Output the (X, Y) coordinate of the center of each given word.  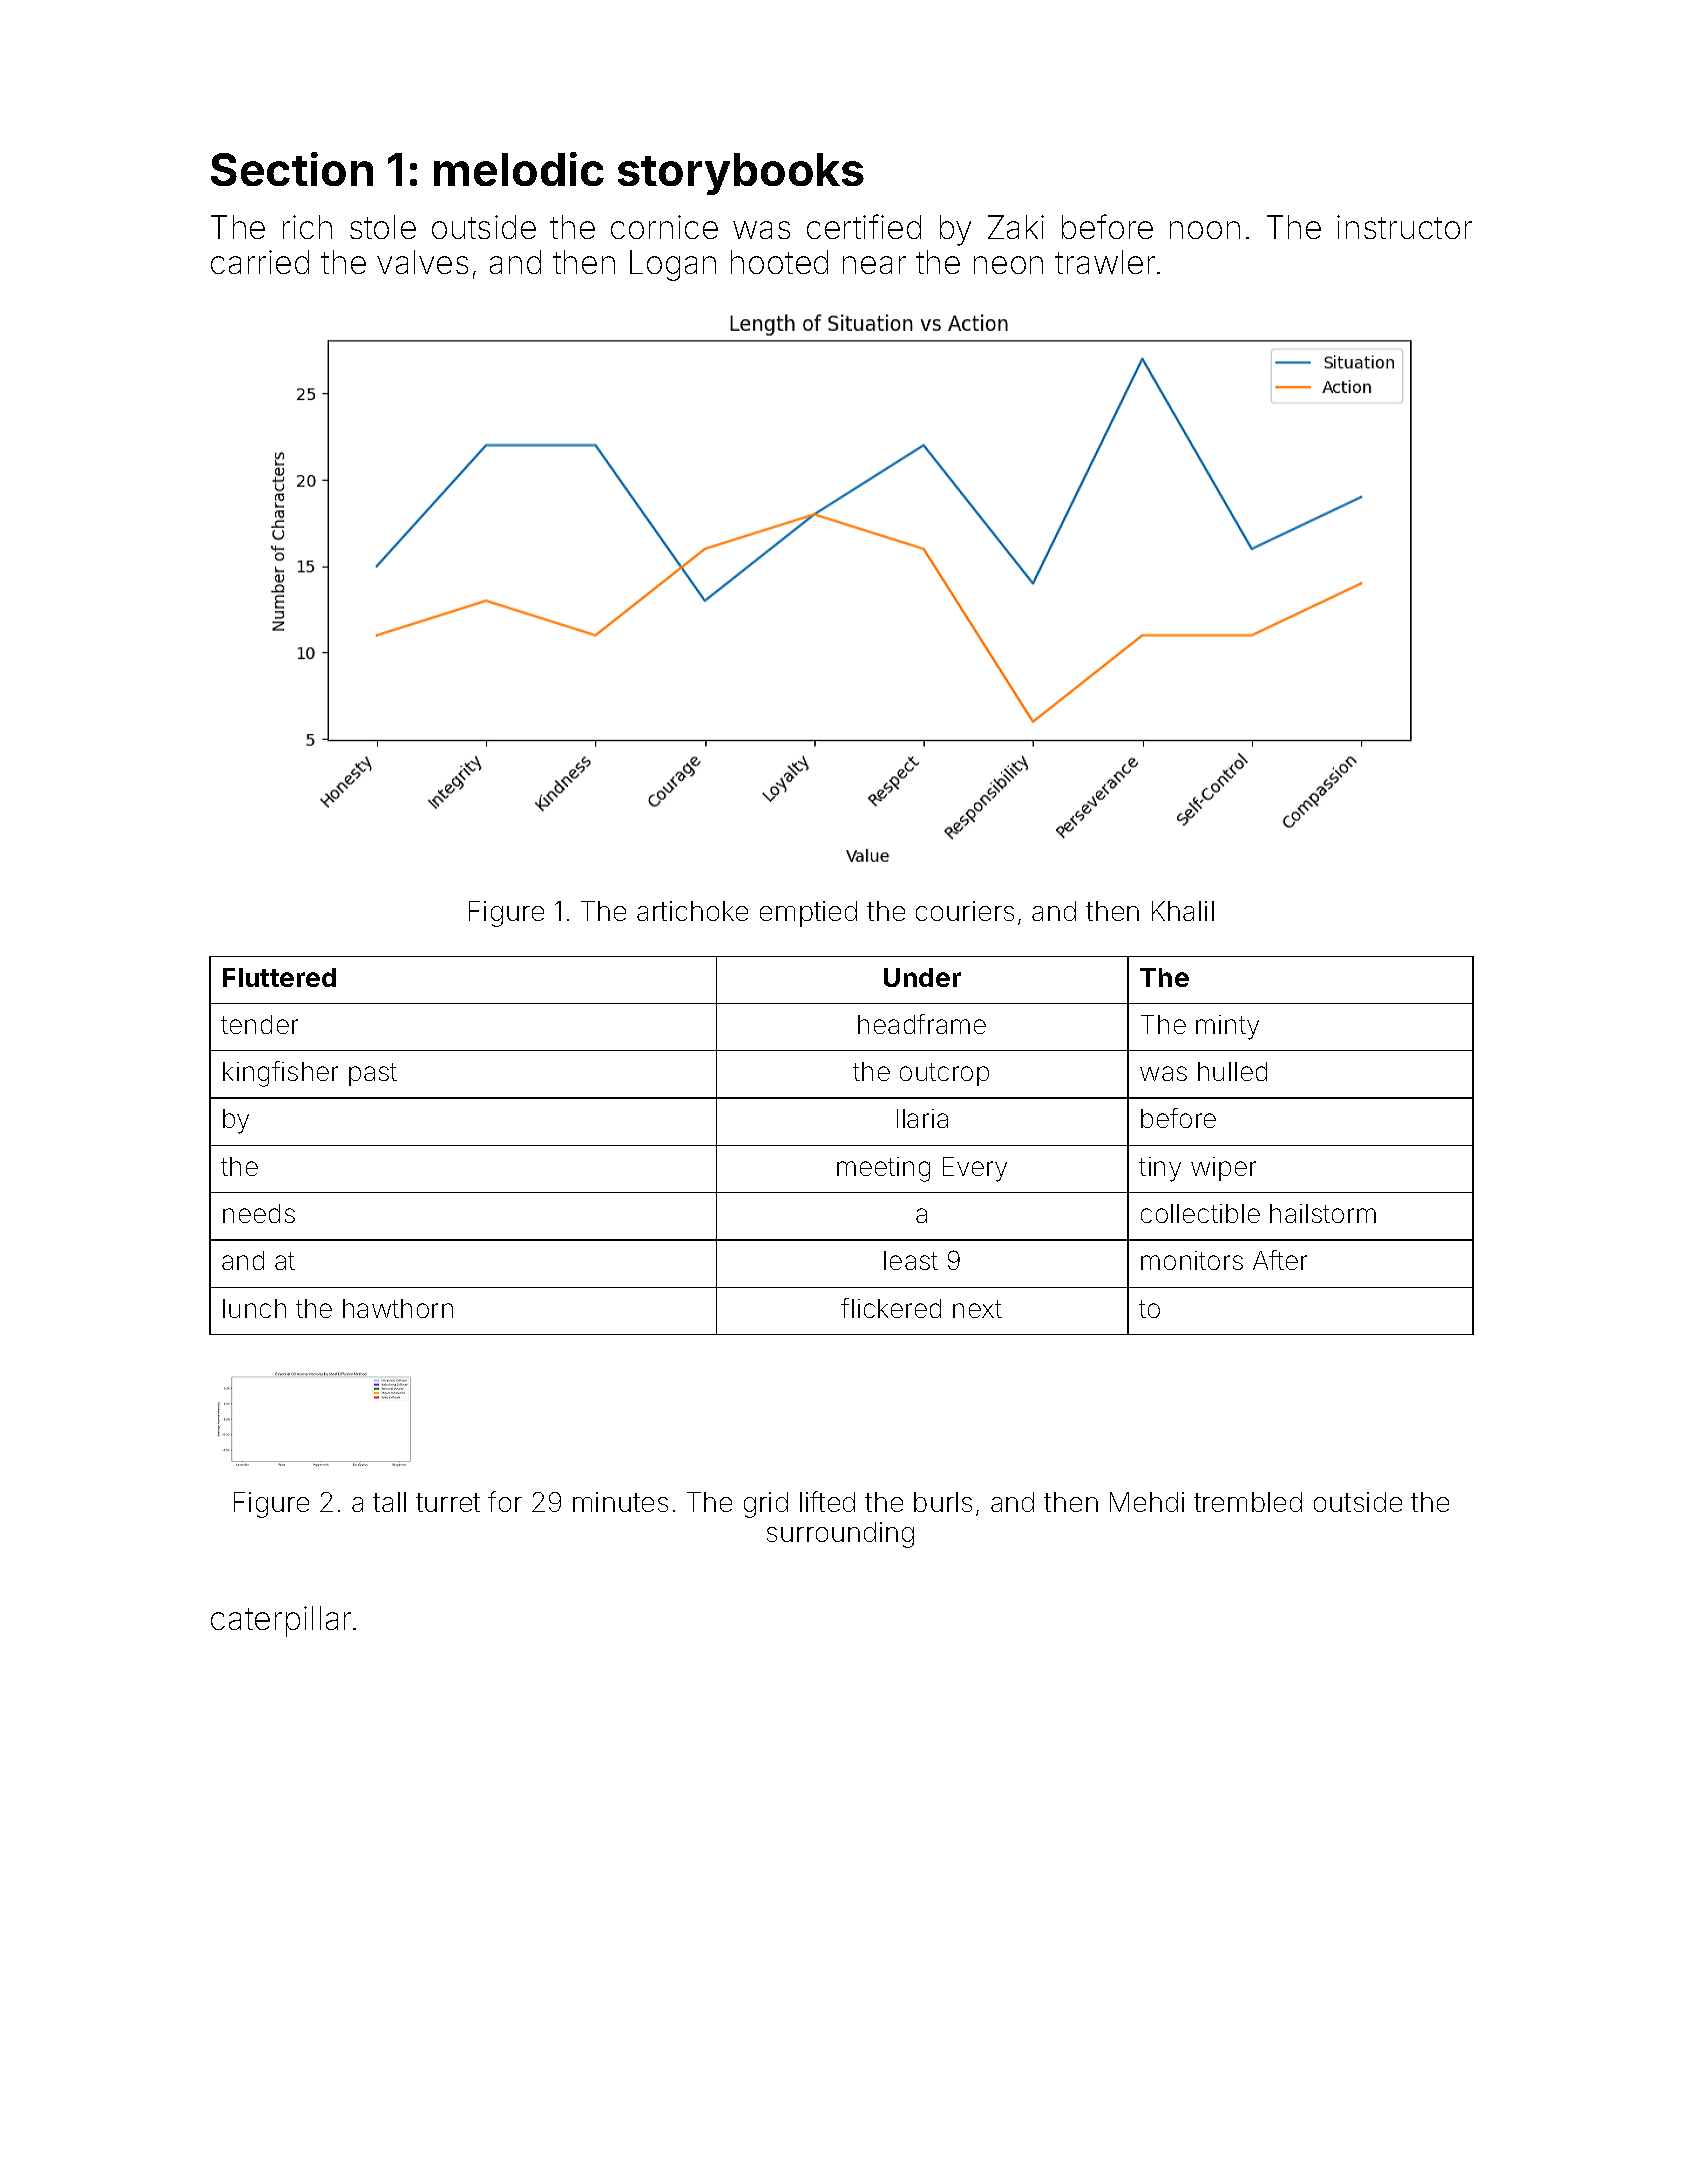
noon (1205, 230)
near (874, 265)
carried (260, 262)
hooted (779, 262)
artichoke (692, 911)
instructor (1404, 227)
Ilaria (922, 1118)
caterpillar (281, 1621)
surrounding (840, 1535)
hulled (1232, 1071)
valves (422, 262)
